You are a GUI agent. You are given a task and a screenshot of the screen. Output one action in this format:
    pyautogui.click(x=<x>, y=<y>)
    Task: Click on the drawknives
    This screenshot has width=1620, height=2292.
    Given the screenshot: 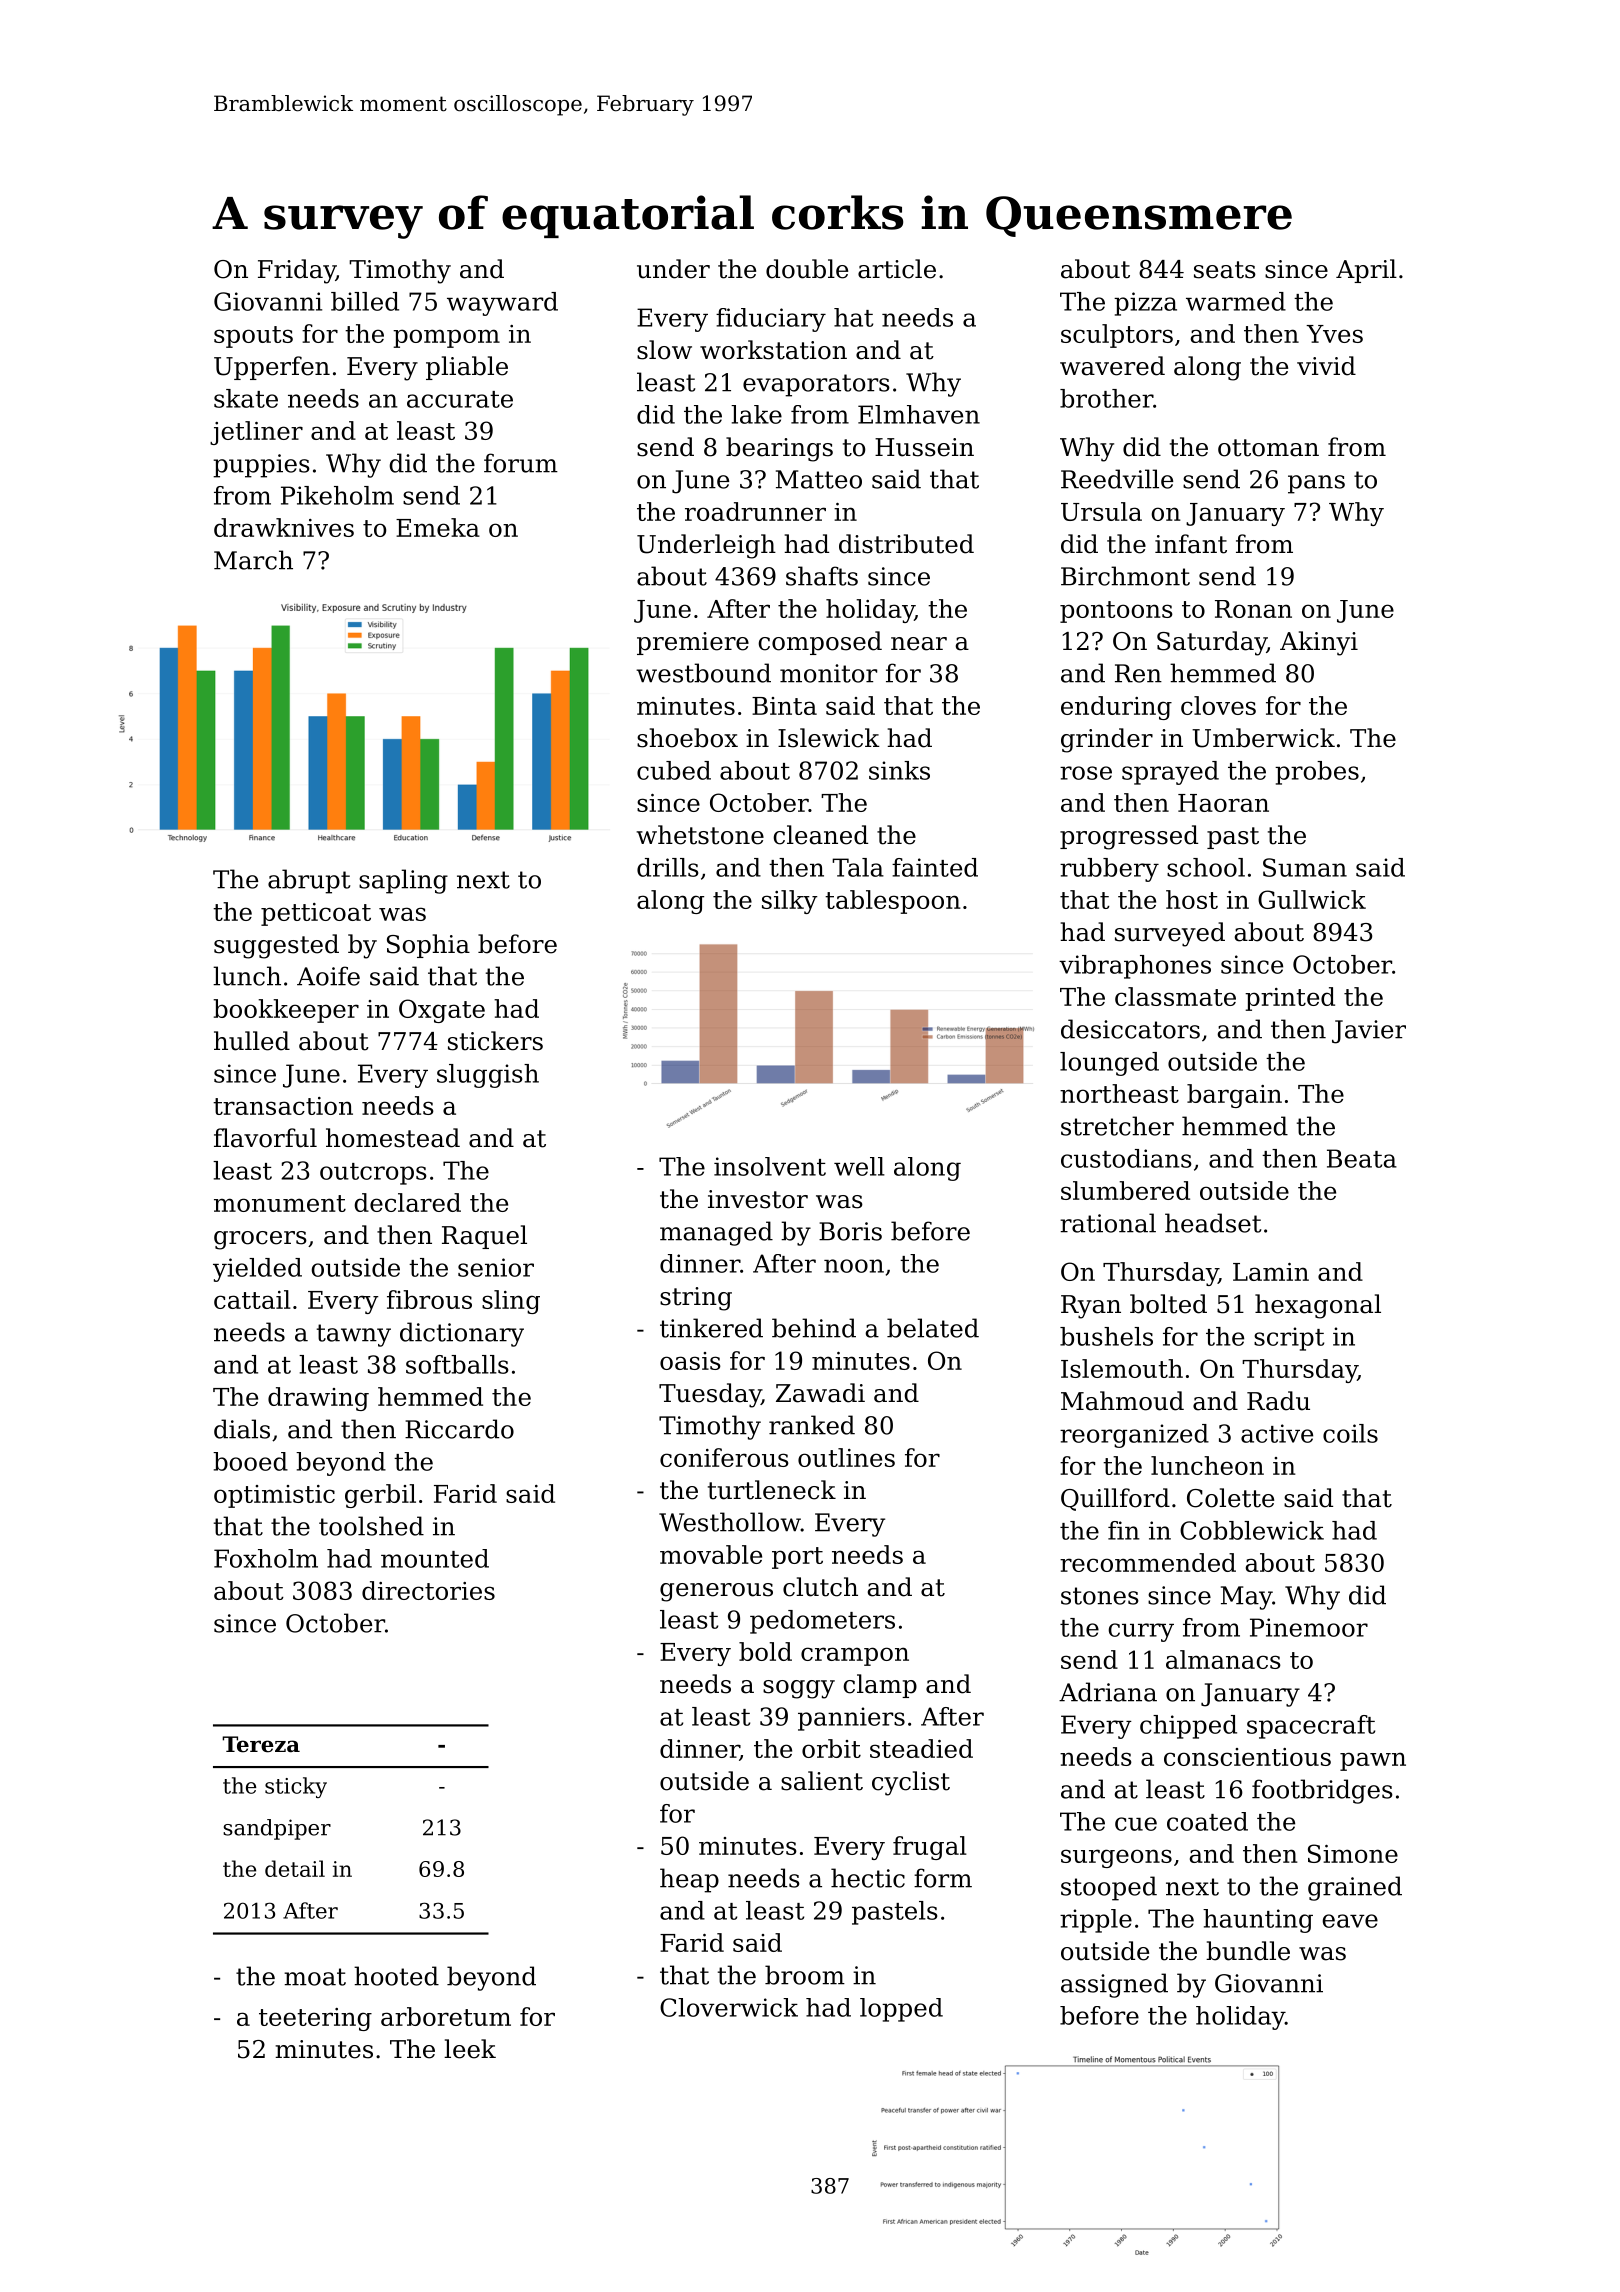 What is the action you would take?
    pyautogui.click(x=284, y=527)
